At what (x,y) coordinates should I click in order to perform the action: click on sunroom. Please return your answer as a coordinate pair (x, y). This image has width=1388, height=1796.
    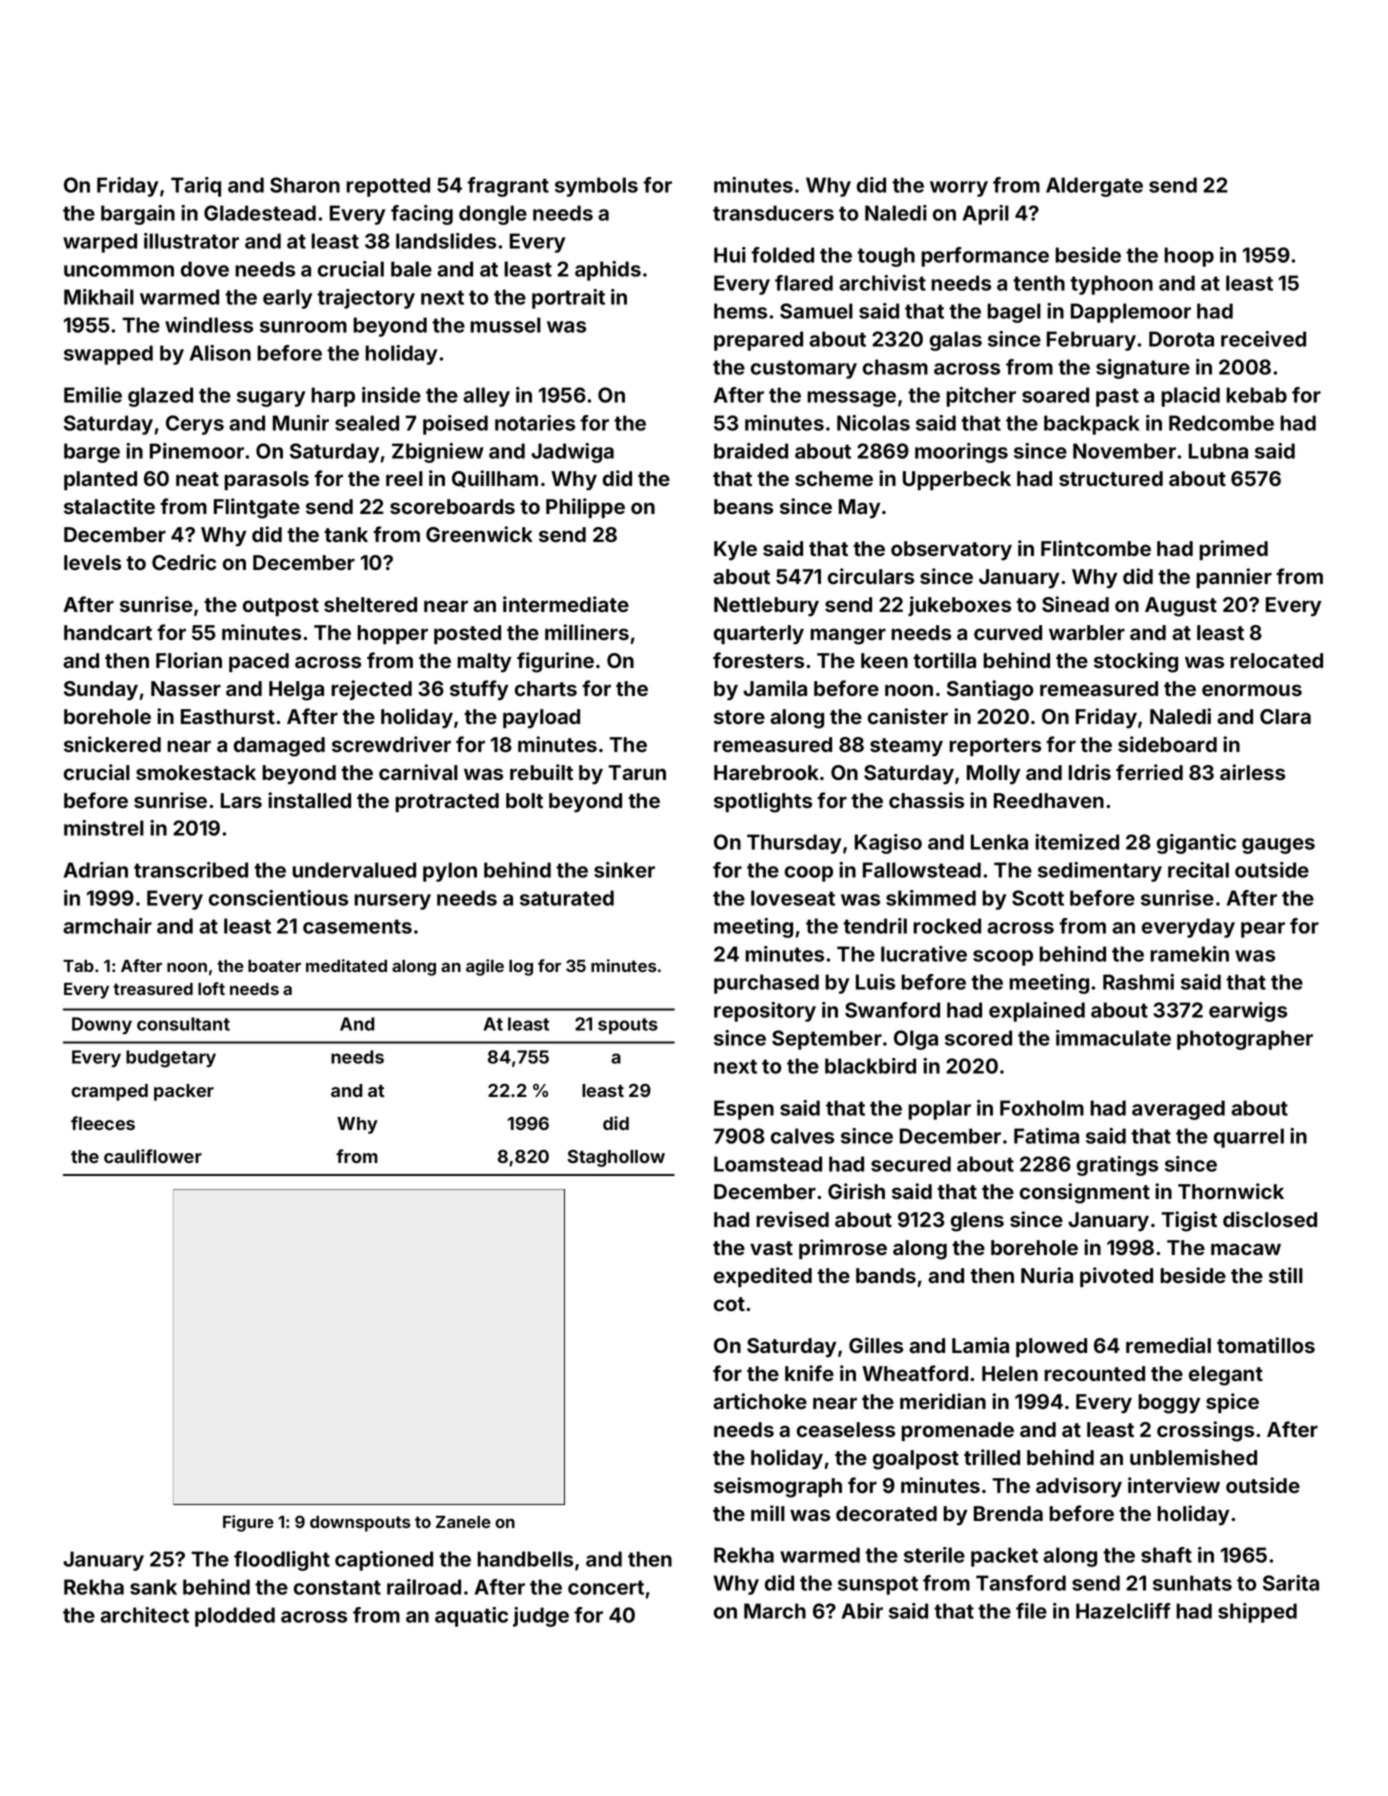
    Looking at the image, I should click on (303, 327).
